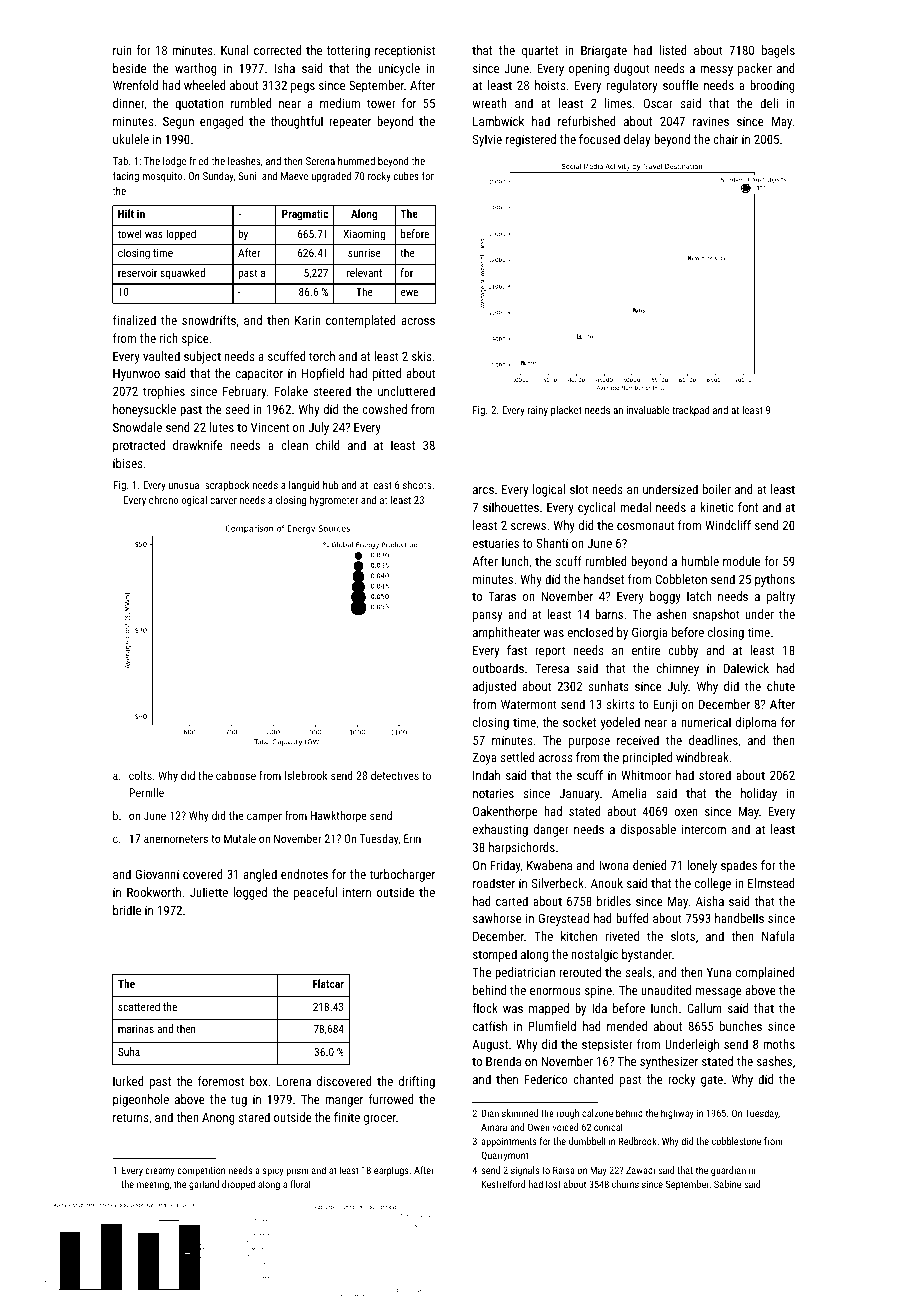 The image size is (908, 1316). What do you see at coordinates (154, 892) in the page?
I see `Rookworth` at bounding box center [154, 892].
